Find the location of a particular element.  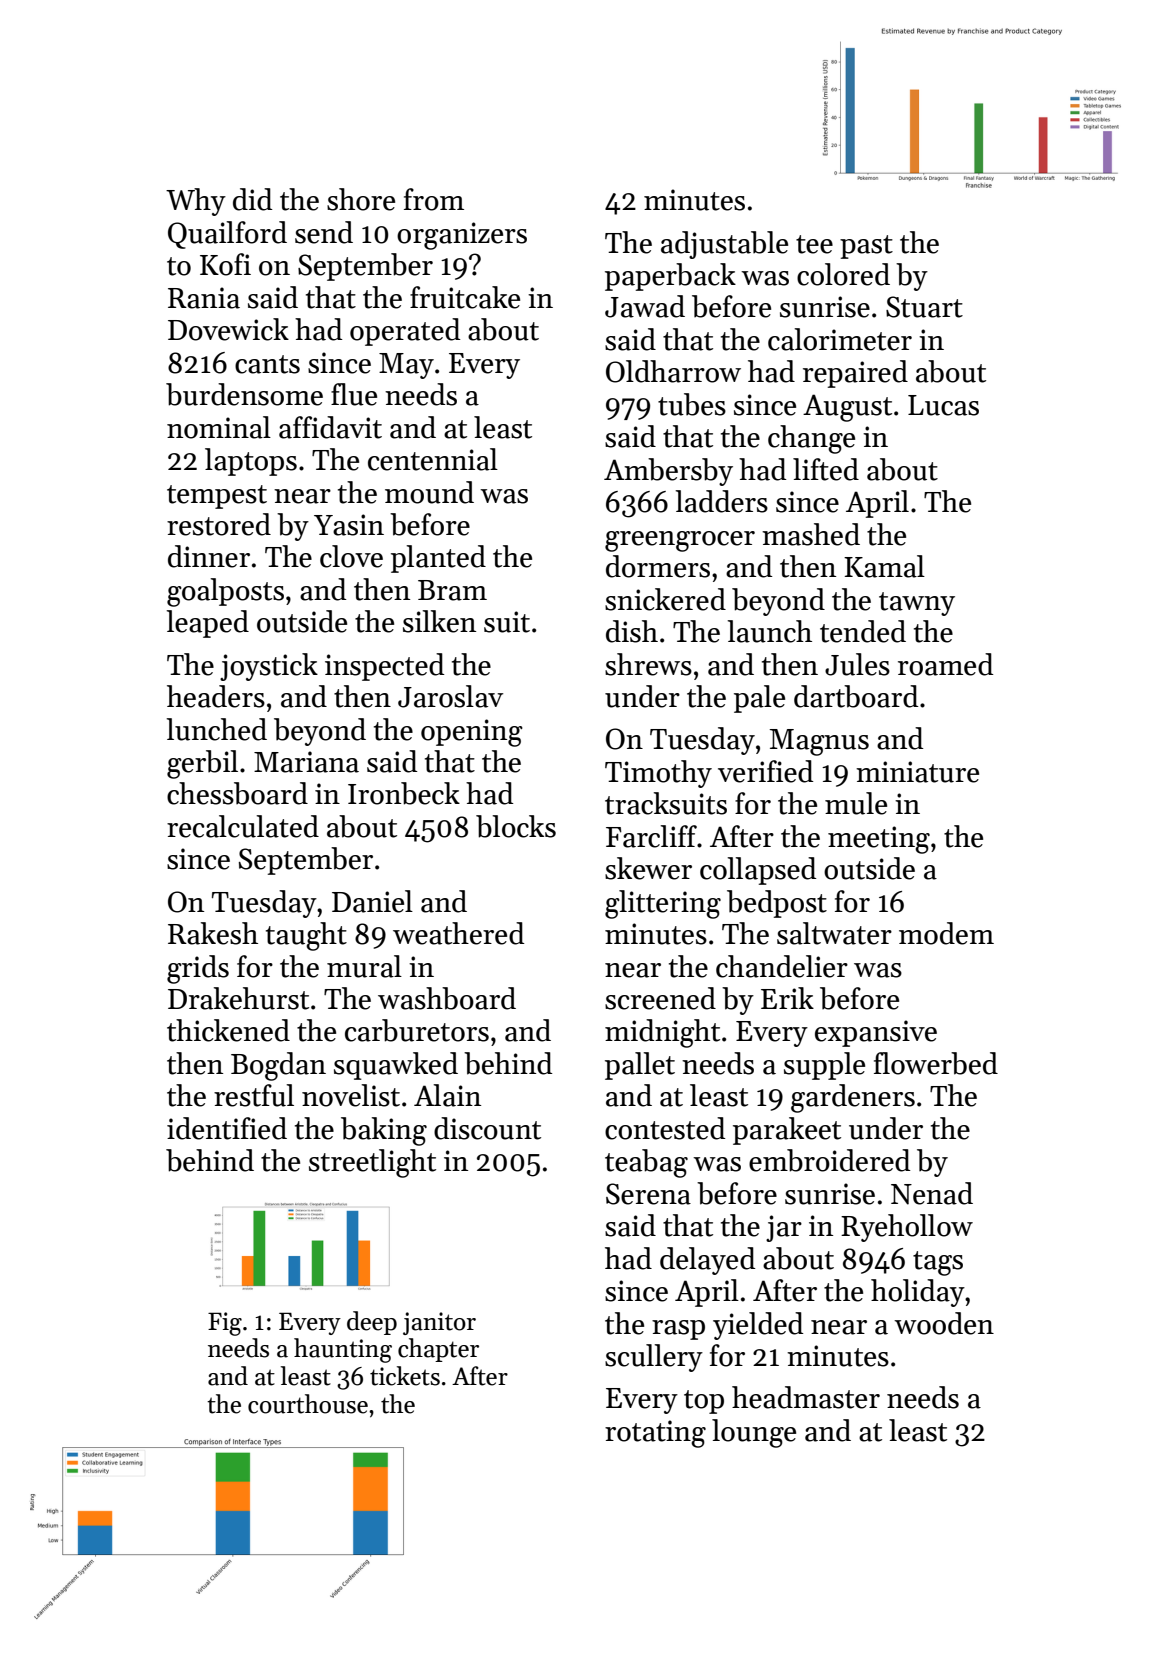

pallet is located at coordinates (640, 1066).
